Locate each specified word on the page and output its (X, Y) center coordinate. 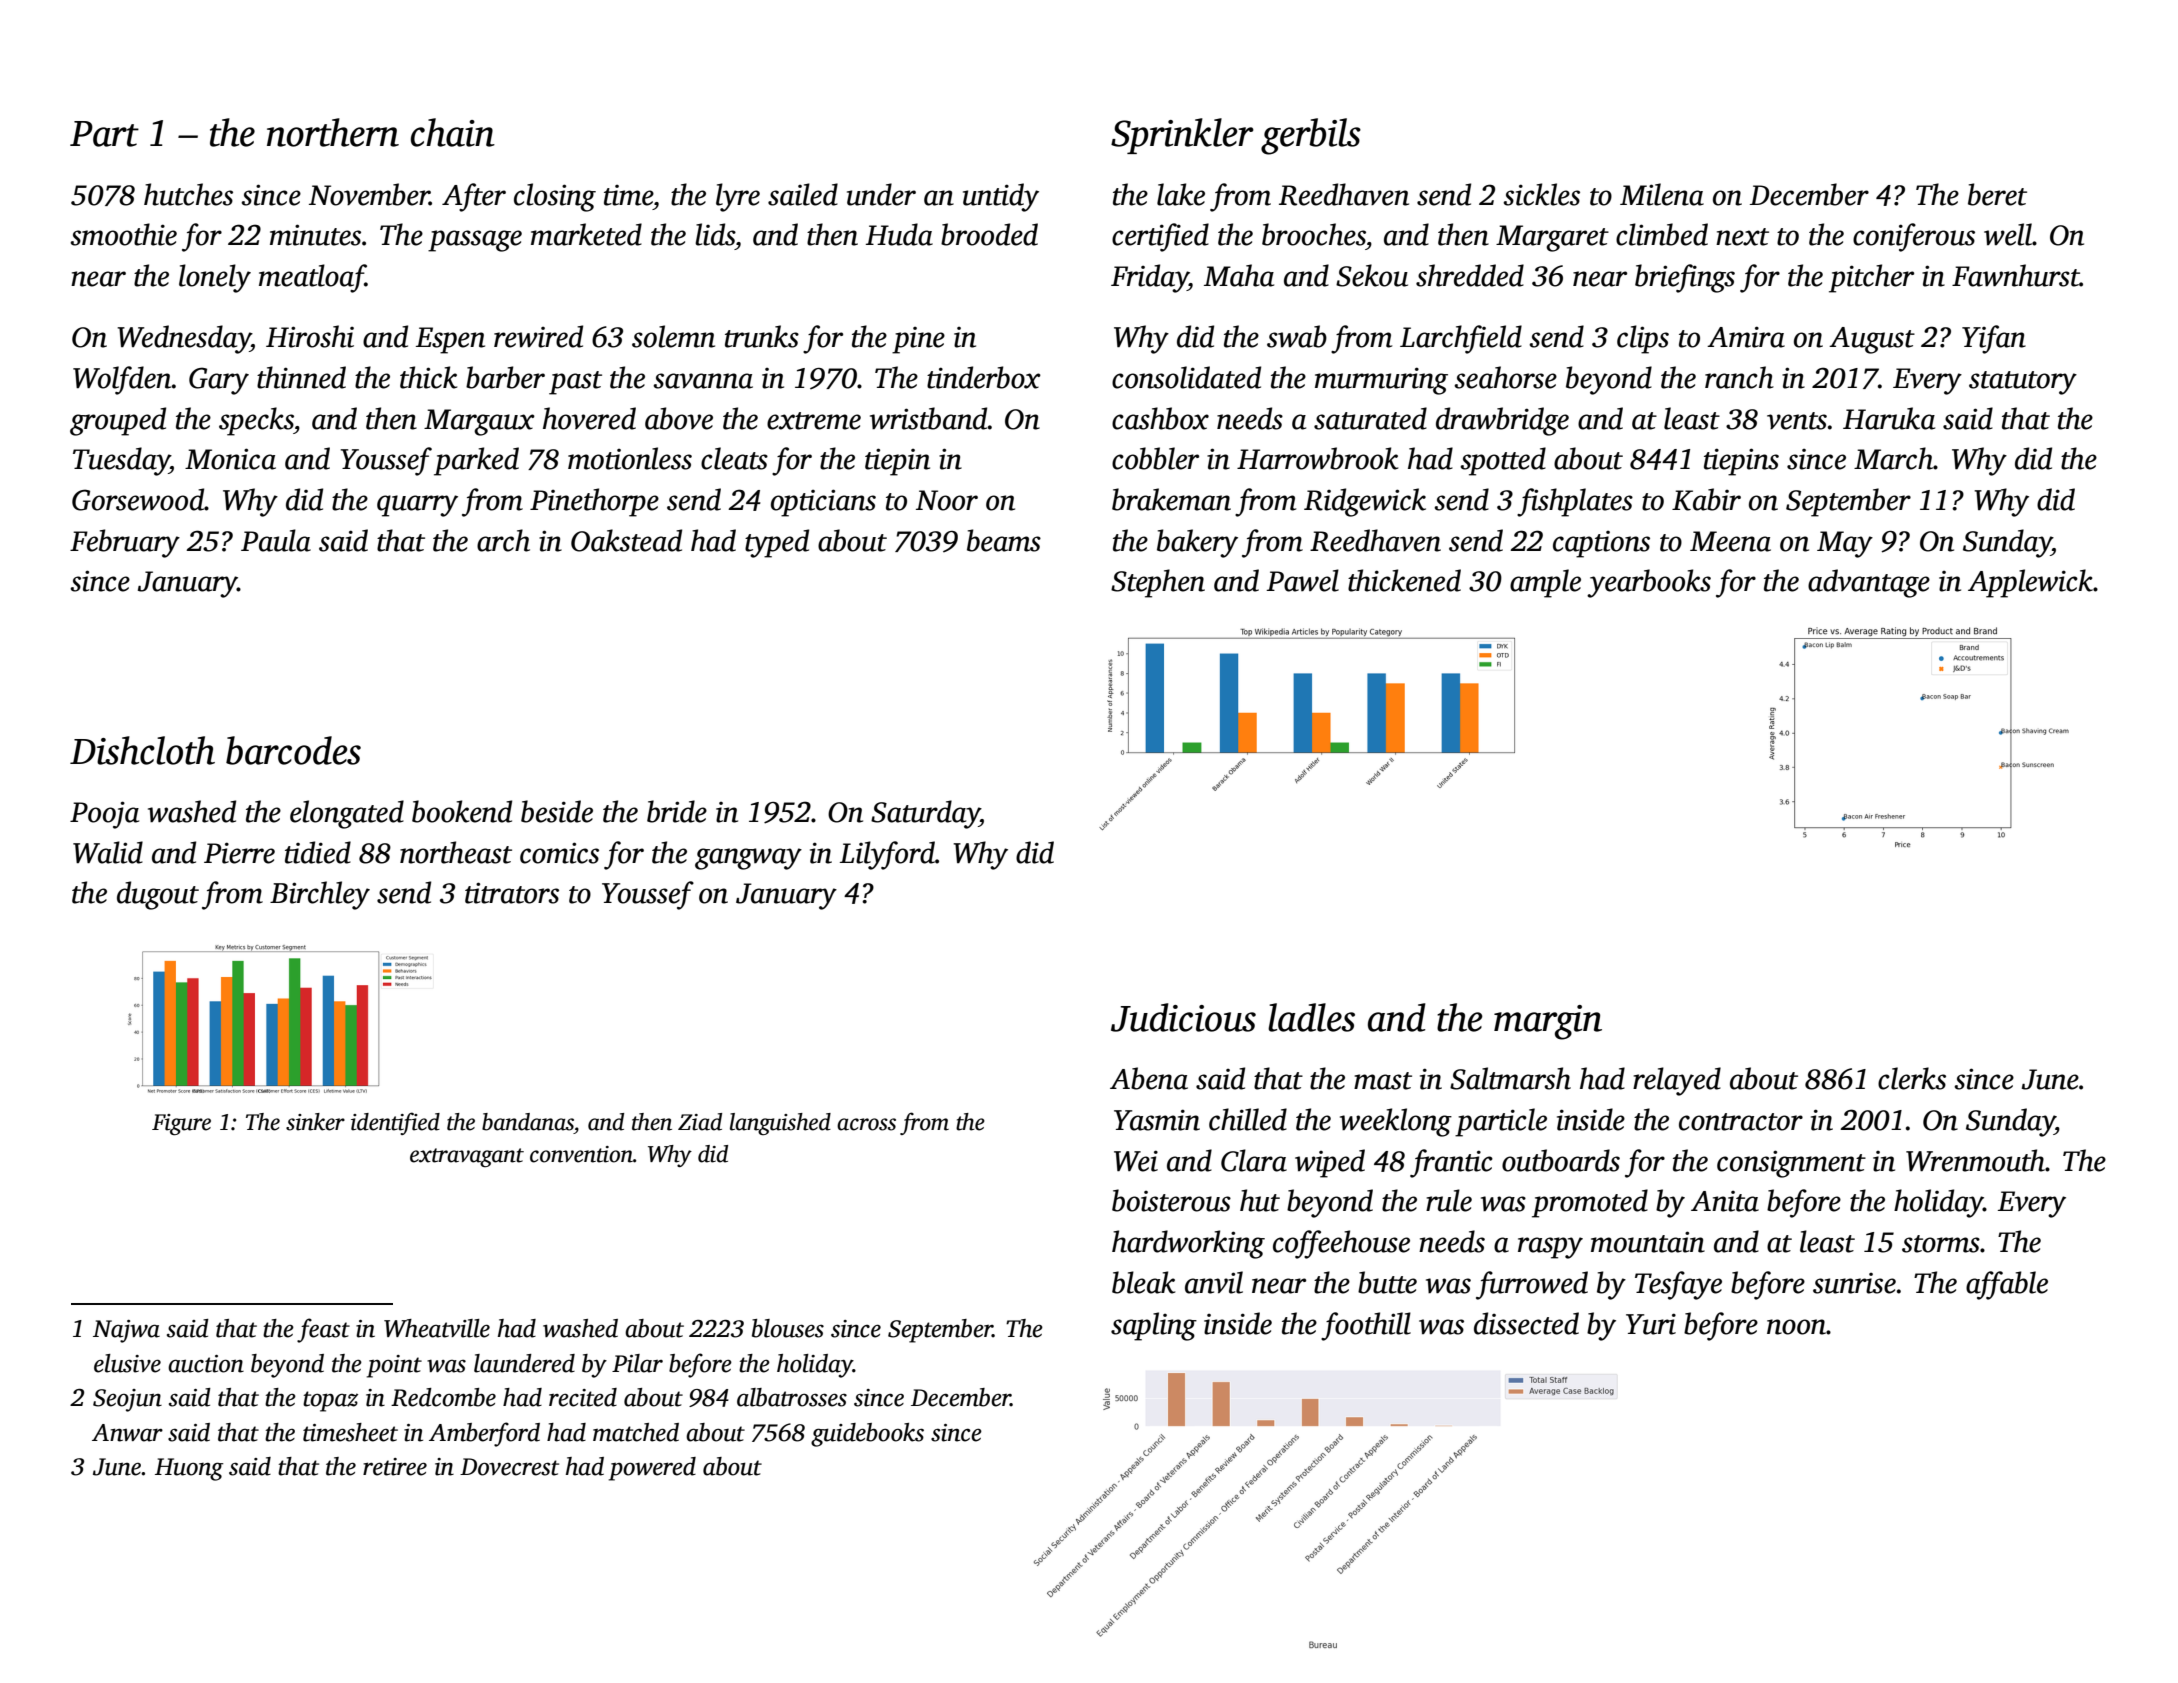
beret (1997, 194)
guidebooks (867, 1435)
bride (677, 811)
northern (333, 132)
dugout (158, 895)
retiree (395, 1467)
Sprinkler (1182, 136)
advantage (1869, 583)
